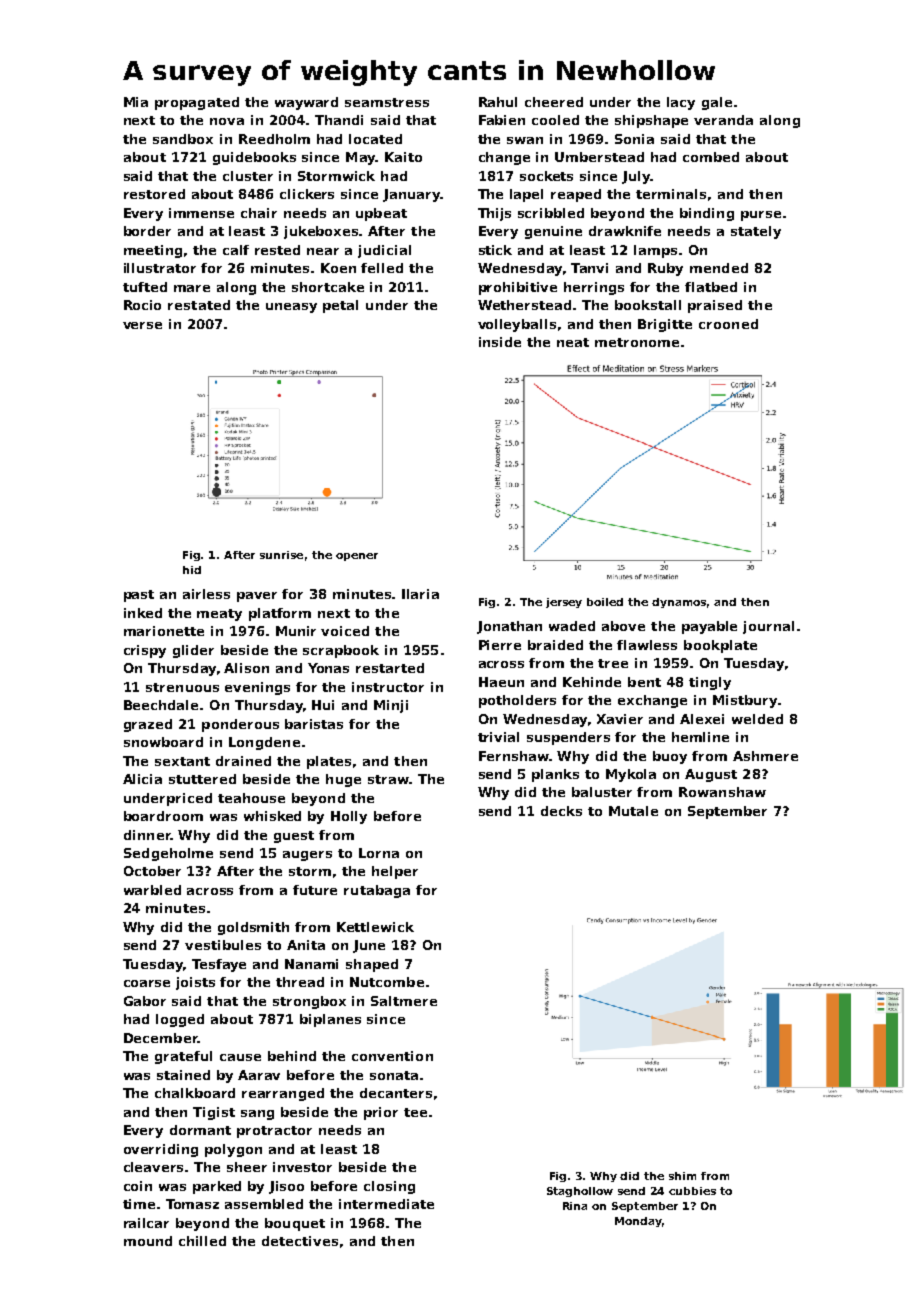 Image resolution: width=924 pixels, height=1308 pixels. Describe the element at coordinates (580, 1192) in the image. I see `Staghollow` at that location.
